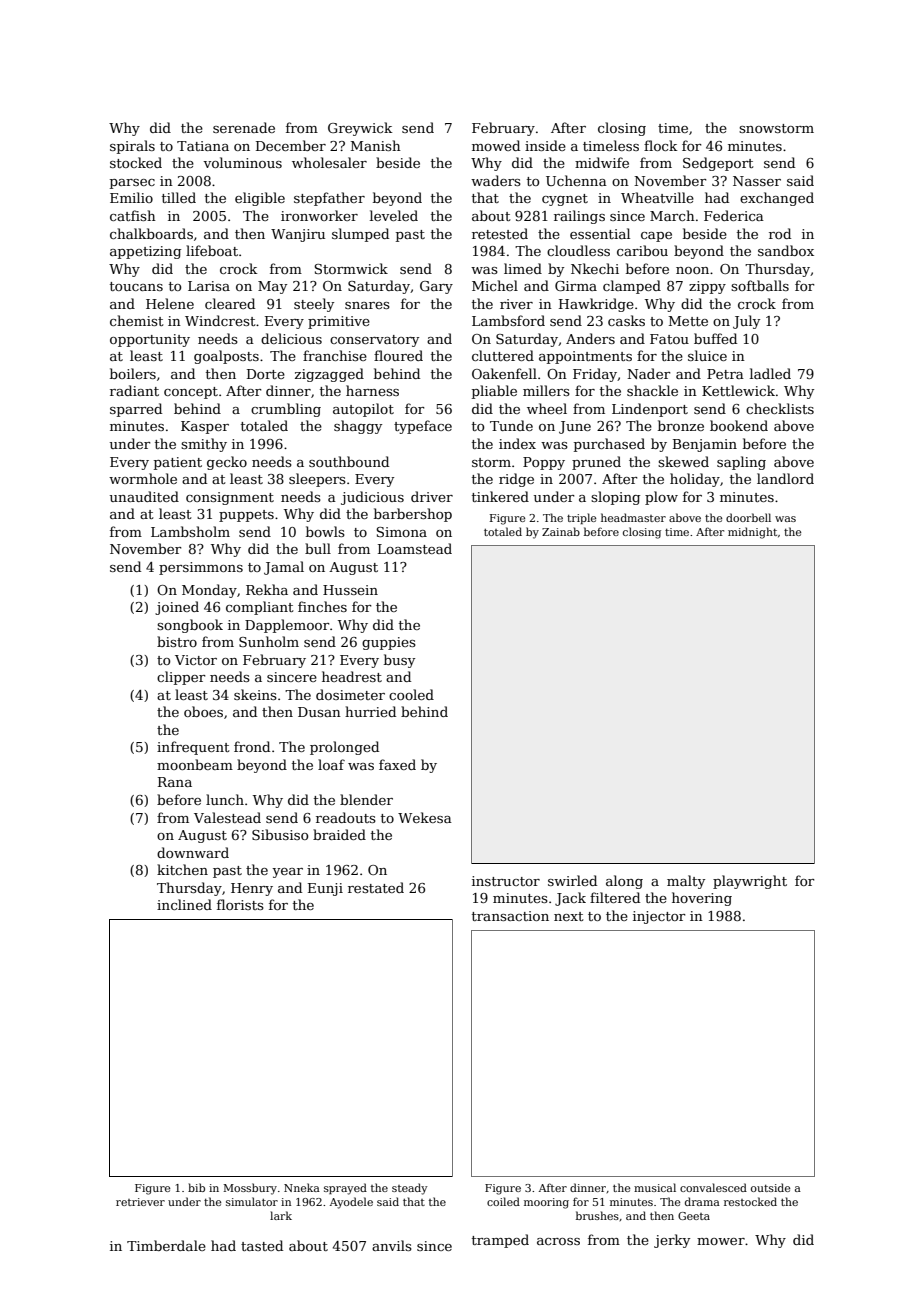  What do you see at coordinates (132, 147) in the image?
I see `spirals` at bounding box center [132, 147].
